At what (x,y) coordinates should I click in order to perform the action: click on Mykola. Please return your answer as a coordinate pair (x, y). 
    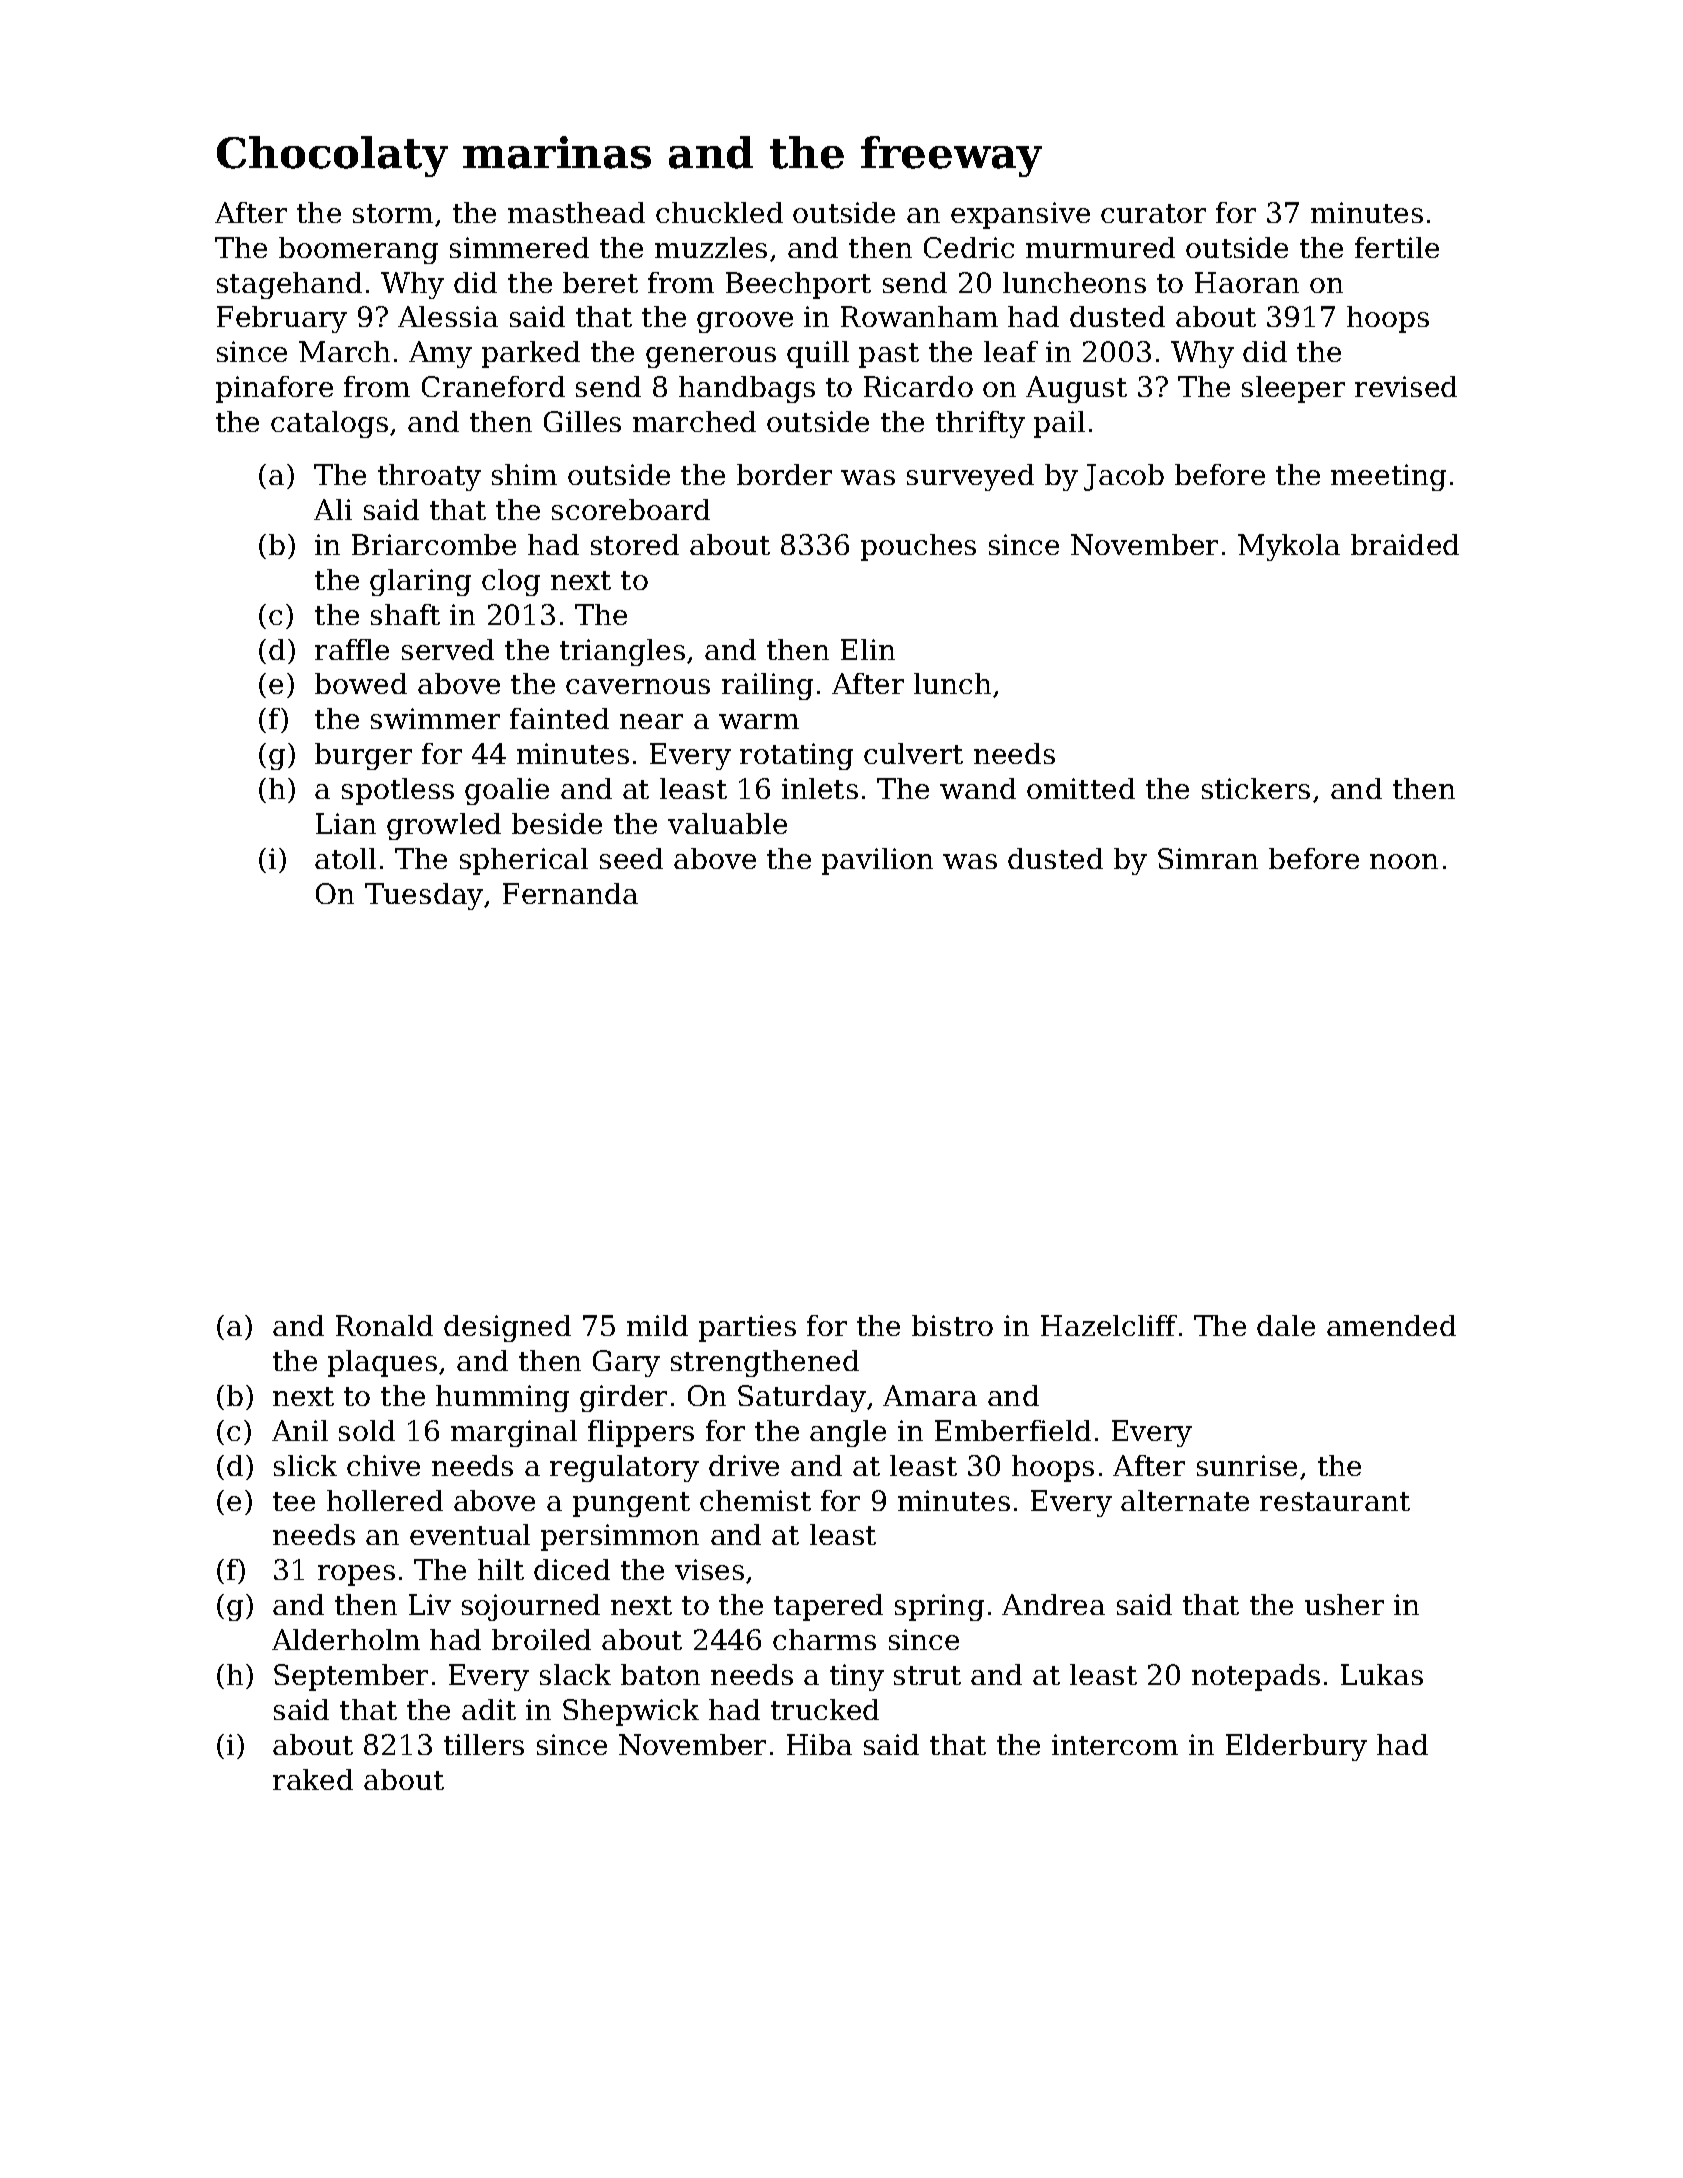
    Looking at the image, I should click on (1289, 547).
